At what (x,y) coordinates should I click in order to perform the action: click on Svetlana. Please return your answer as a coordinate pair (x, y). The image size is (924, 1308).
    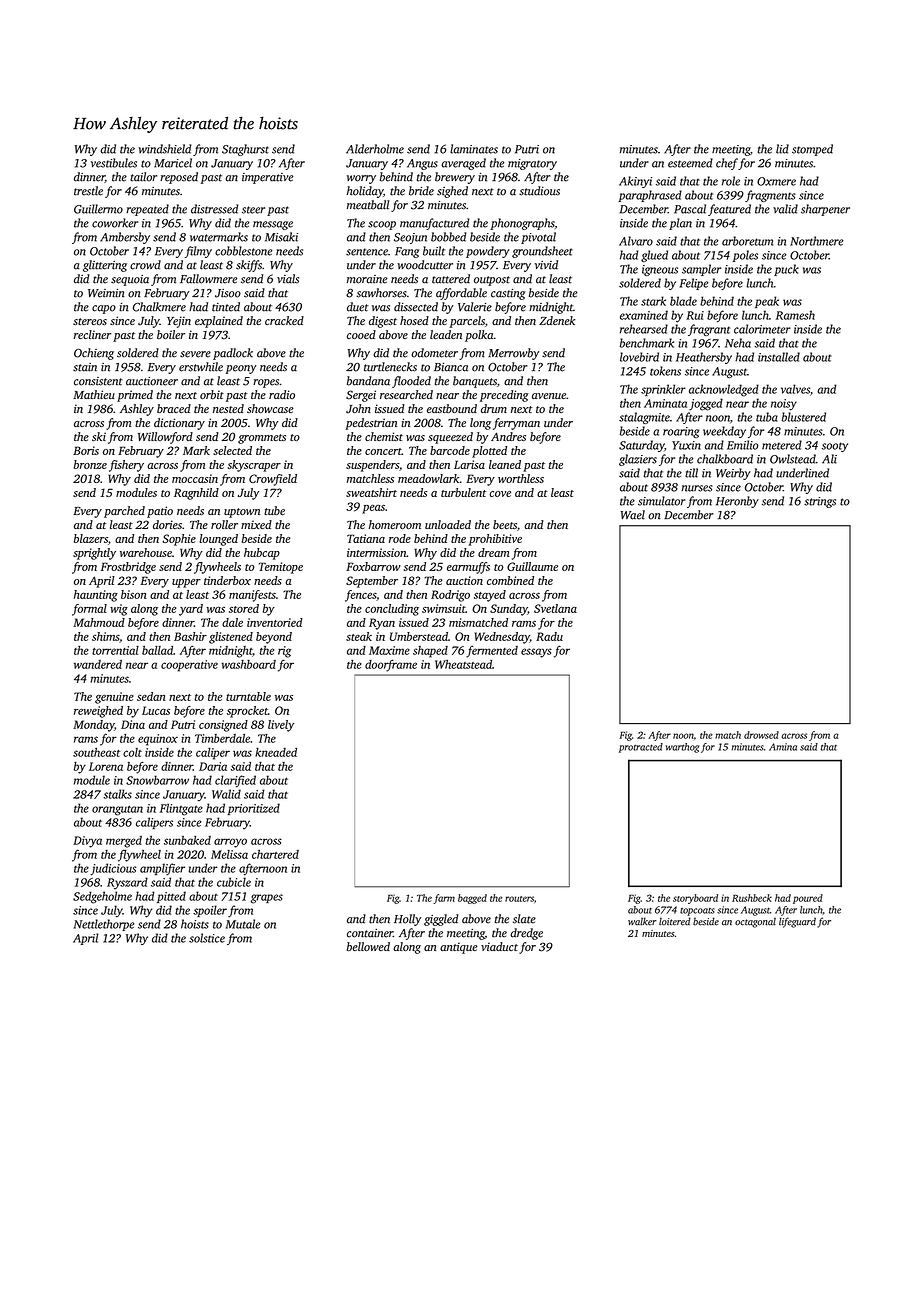
    Looking at the image, I should click on (555, 608).
